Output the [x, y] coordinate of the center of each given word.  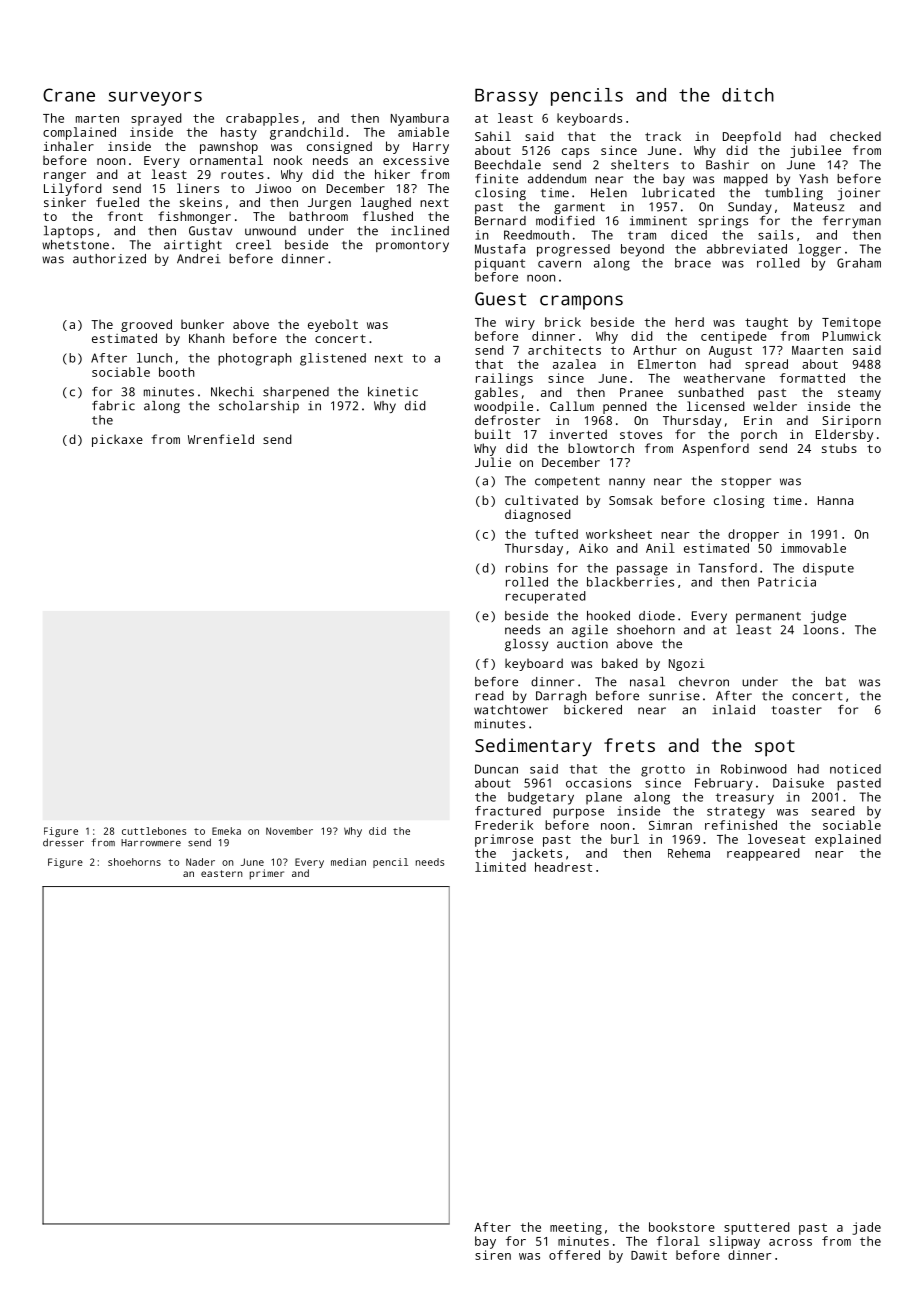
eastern [222, 873]
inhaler [69, 146]
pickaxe [117, 440]
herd [689, 322]
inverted [578, 434]
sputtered [757, 1228]
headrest [563, 867]
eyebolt [333, 325]
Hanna [835, 500]
